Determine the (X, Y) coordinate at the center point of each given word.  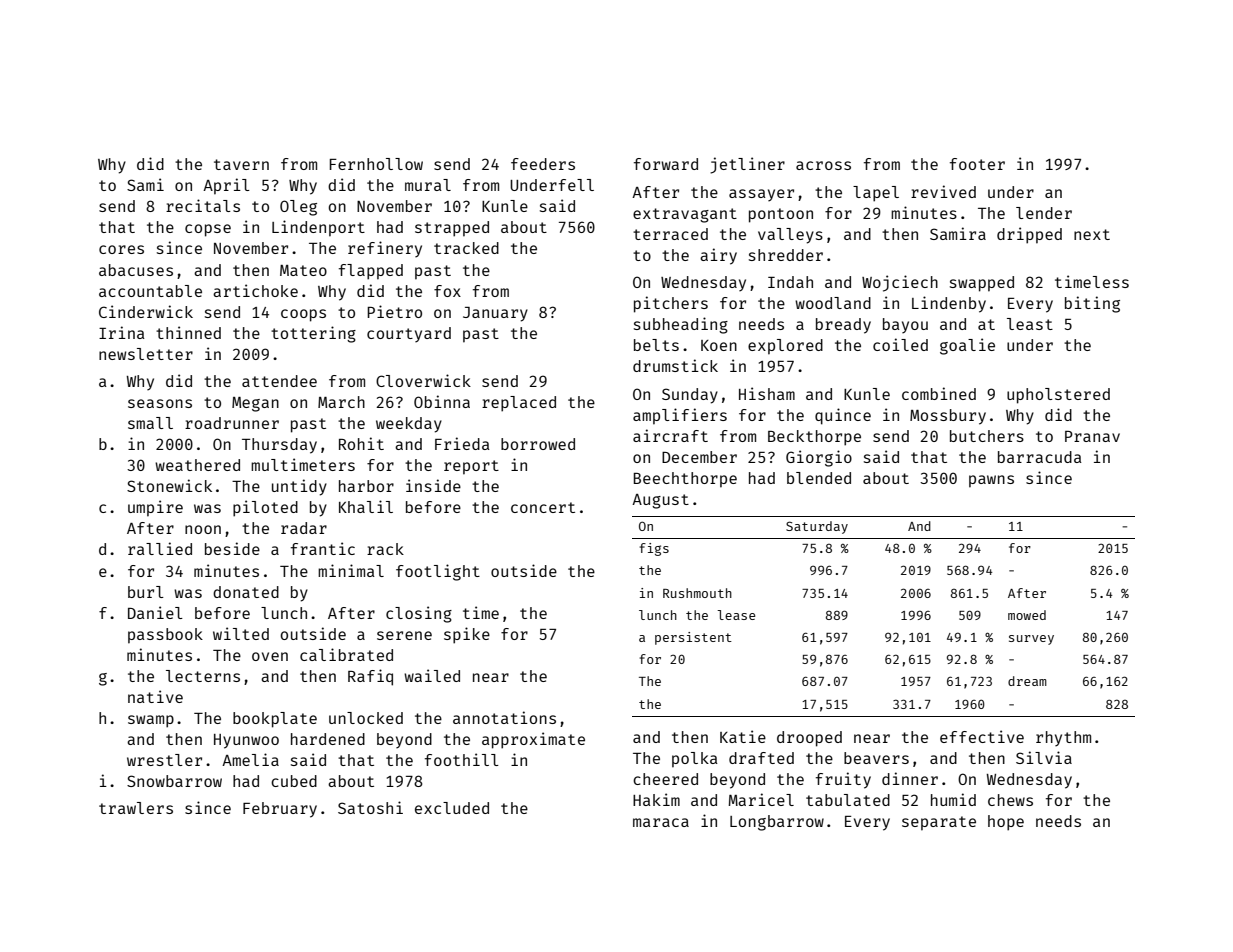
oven (270, 656)
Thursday (279, 446)
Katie (743, 736)
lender (1044, 213)
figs (654, 549)
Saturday (817, 527)
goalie (967, 346)
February (280, 810)
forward (666, 164)
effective (982, 736)
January (495, 314)
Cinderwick (146, 311)
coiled (900, 344)
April (226, 186)
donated (246, 592)
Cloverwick (423, 380)
